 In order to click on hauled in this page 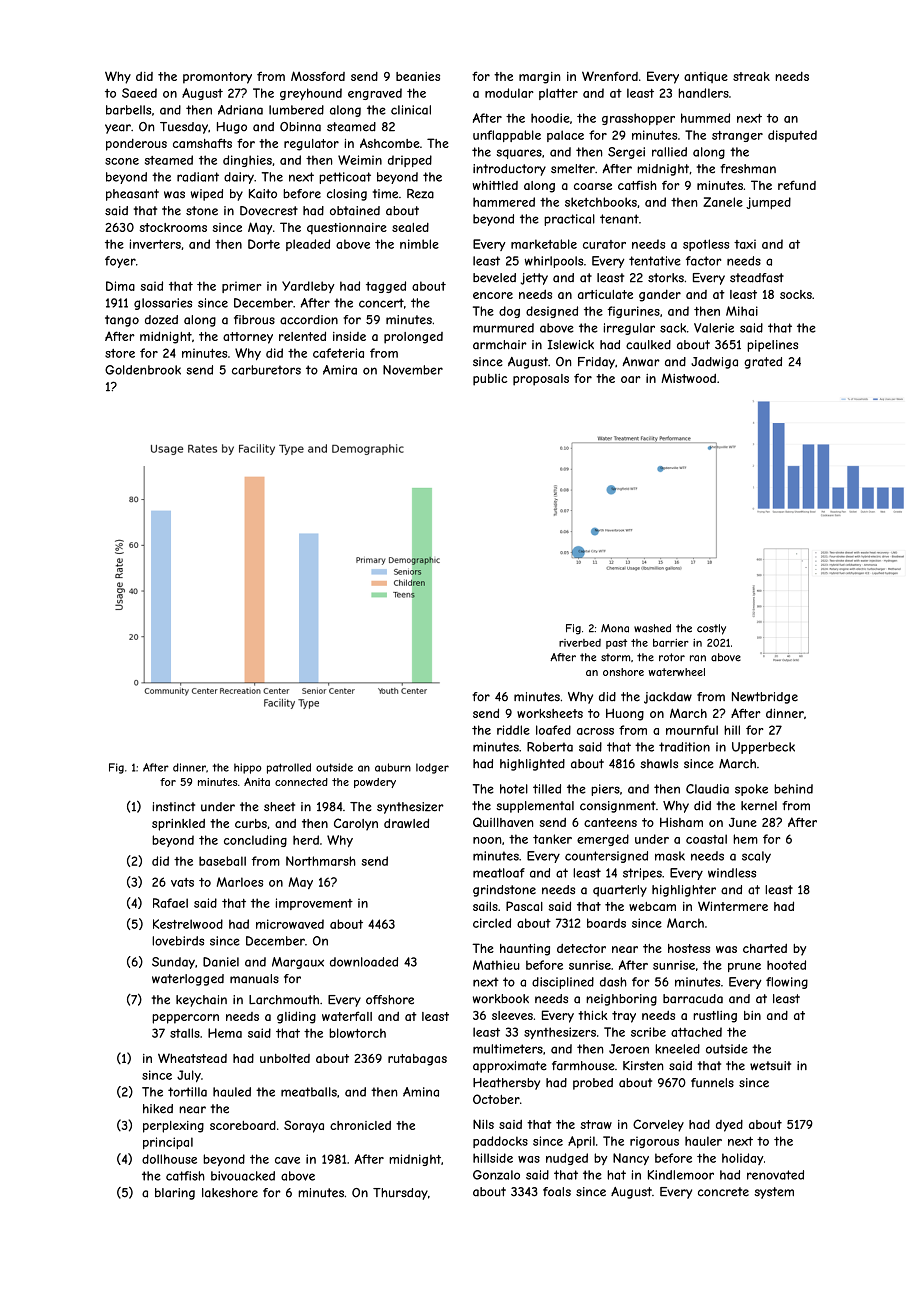, I will do `click(232, 1092)`.
